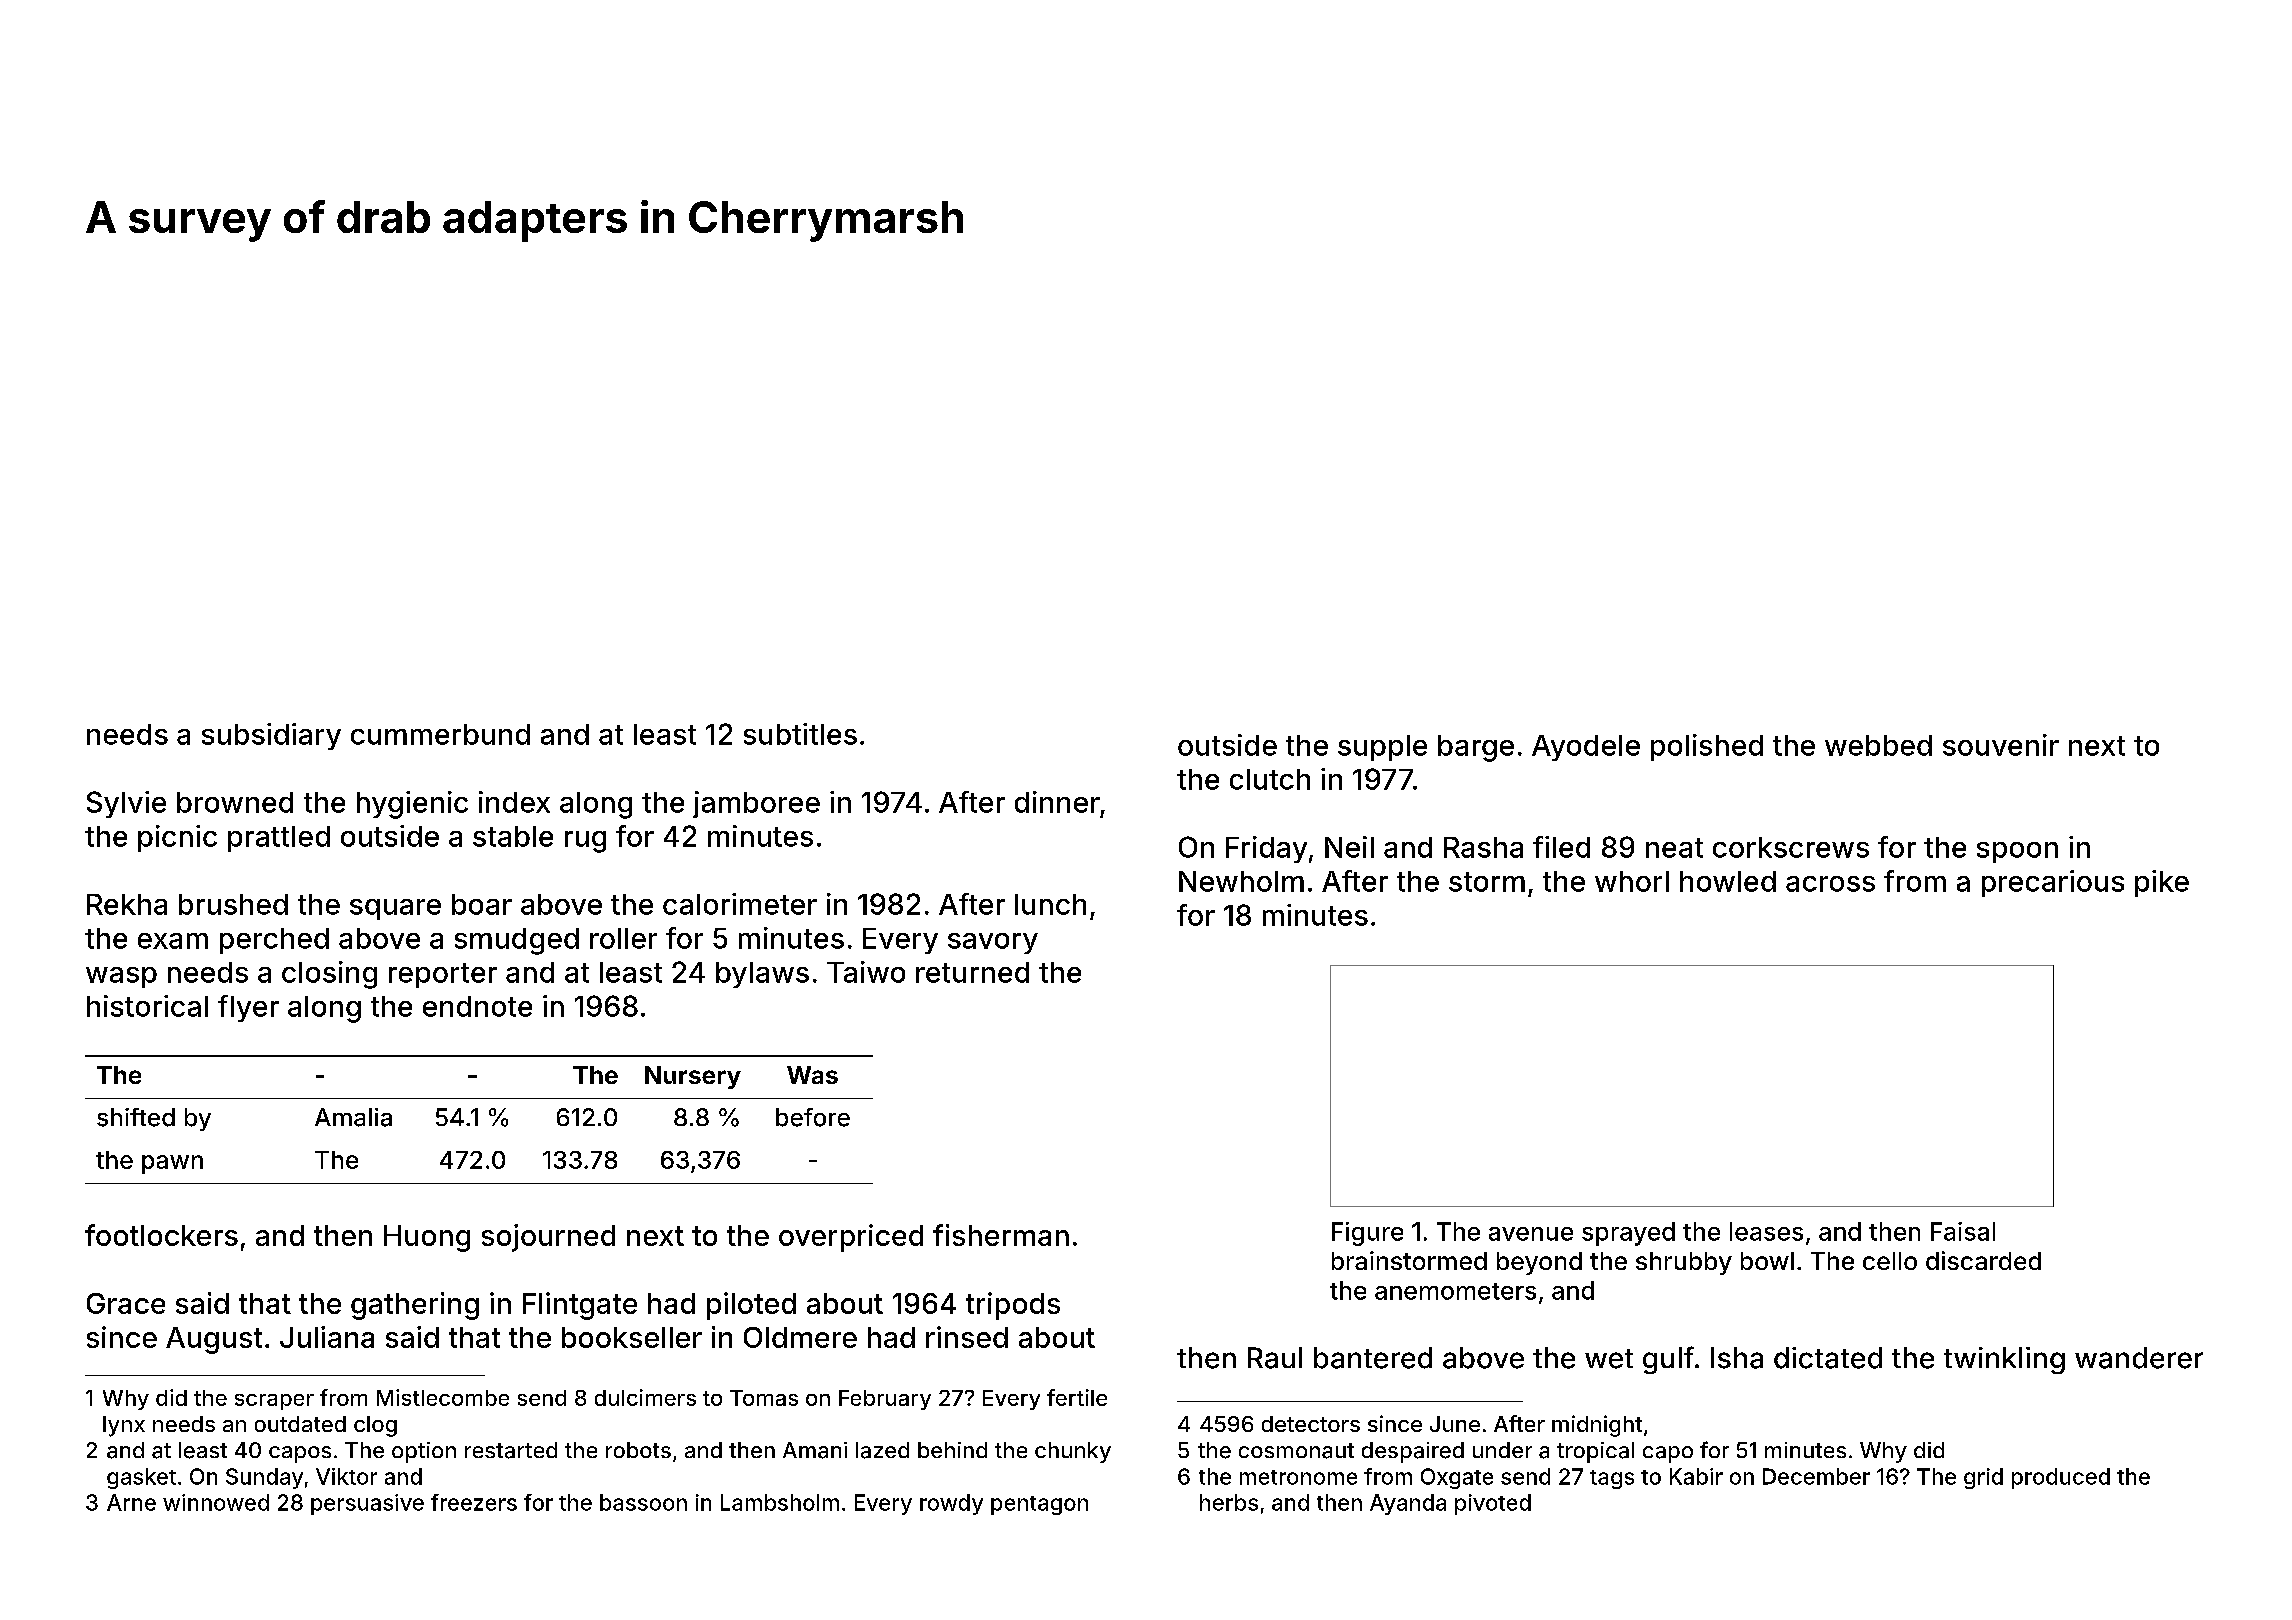  I want to click on lynx, so click(124, 1426).
